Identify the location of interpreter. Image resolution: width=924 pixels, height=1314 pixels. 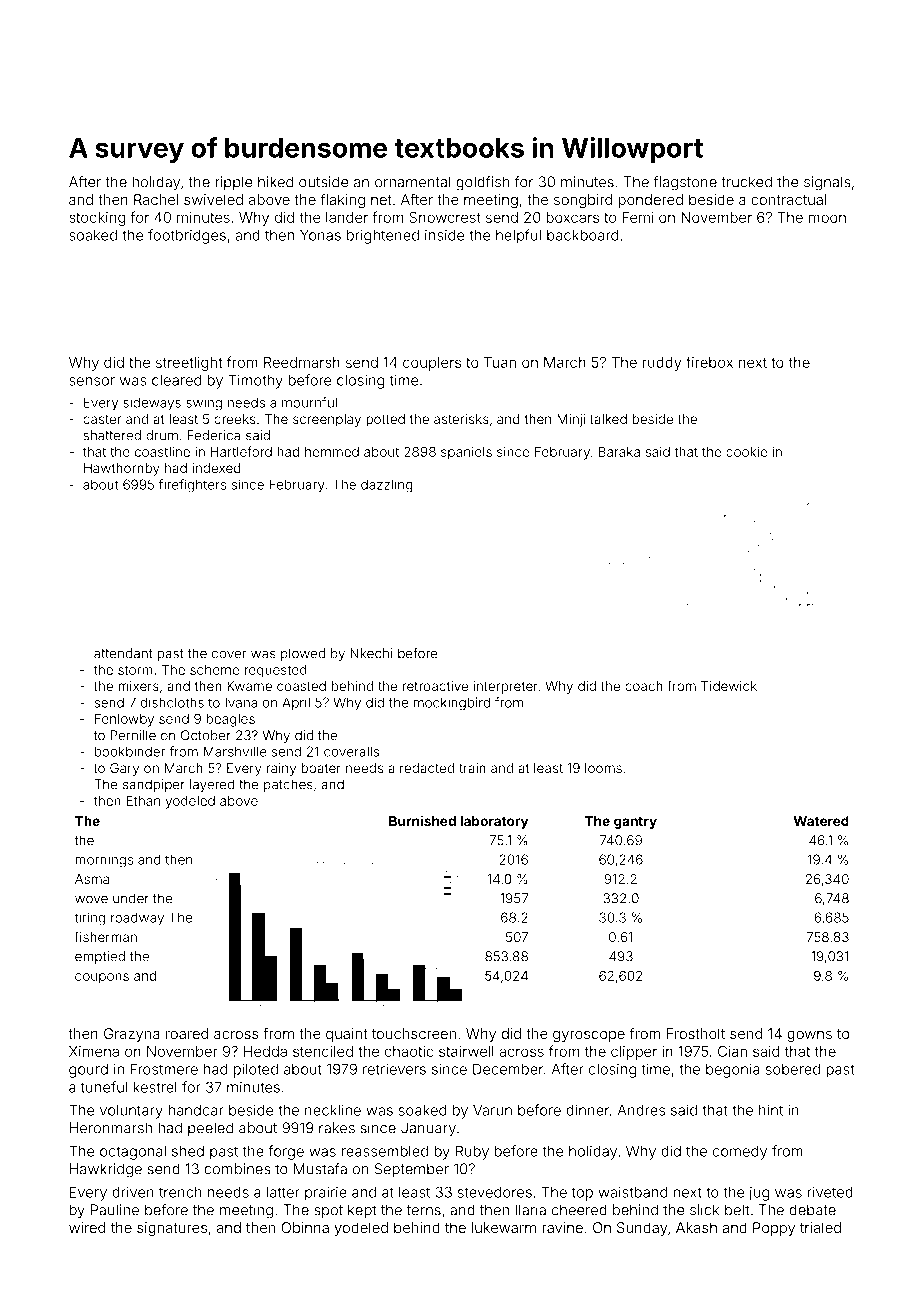
(506, 687).
